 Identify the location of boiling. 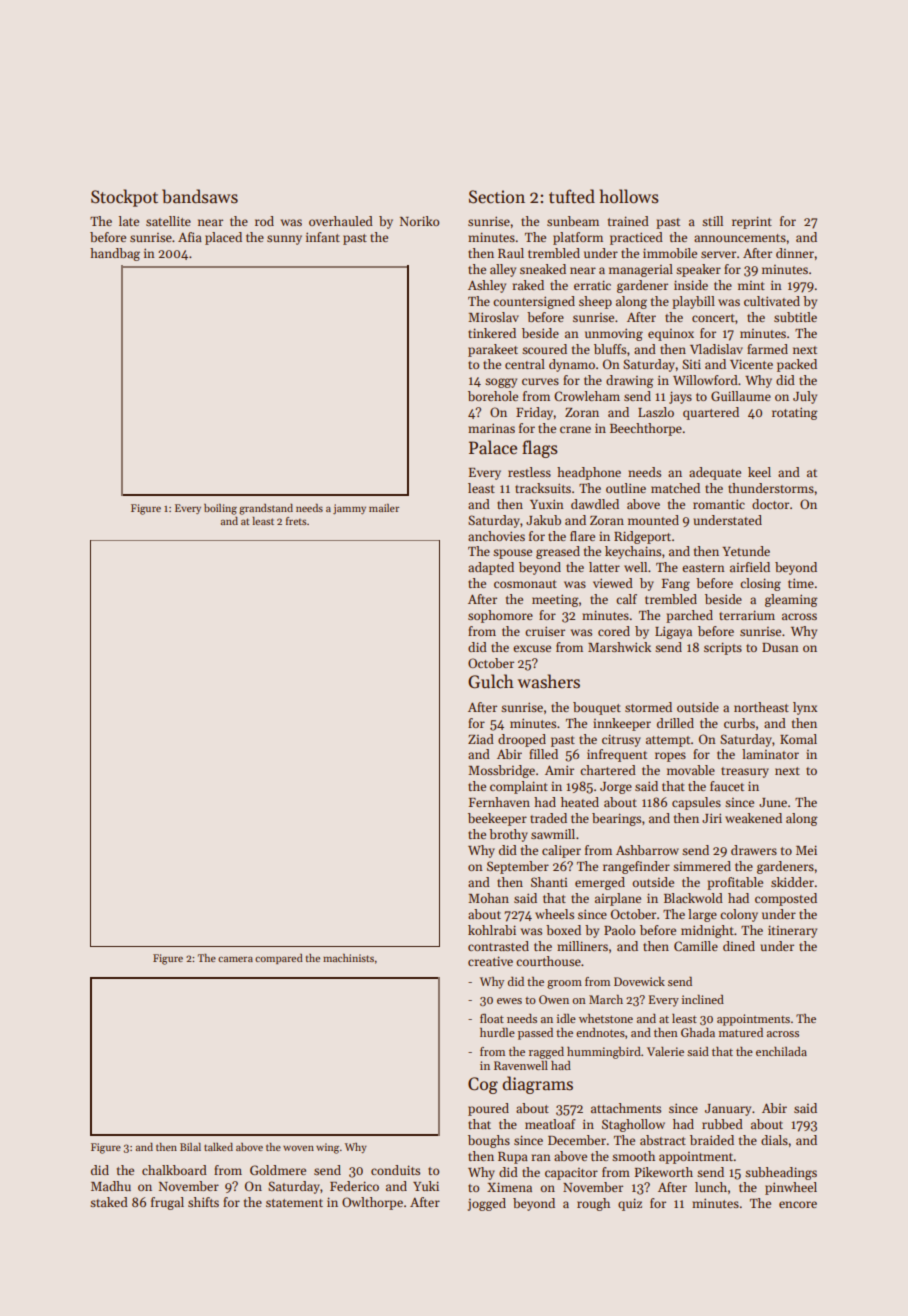
(220, 509).
